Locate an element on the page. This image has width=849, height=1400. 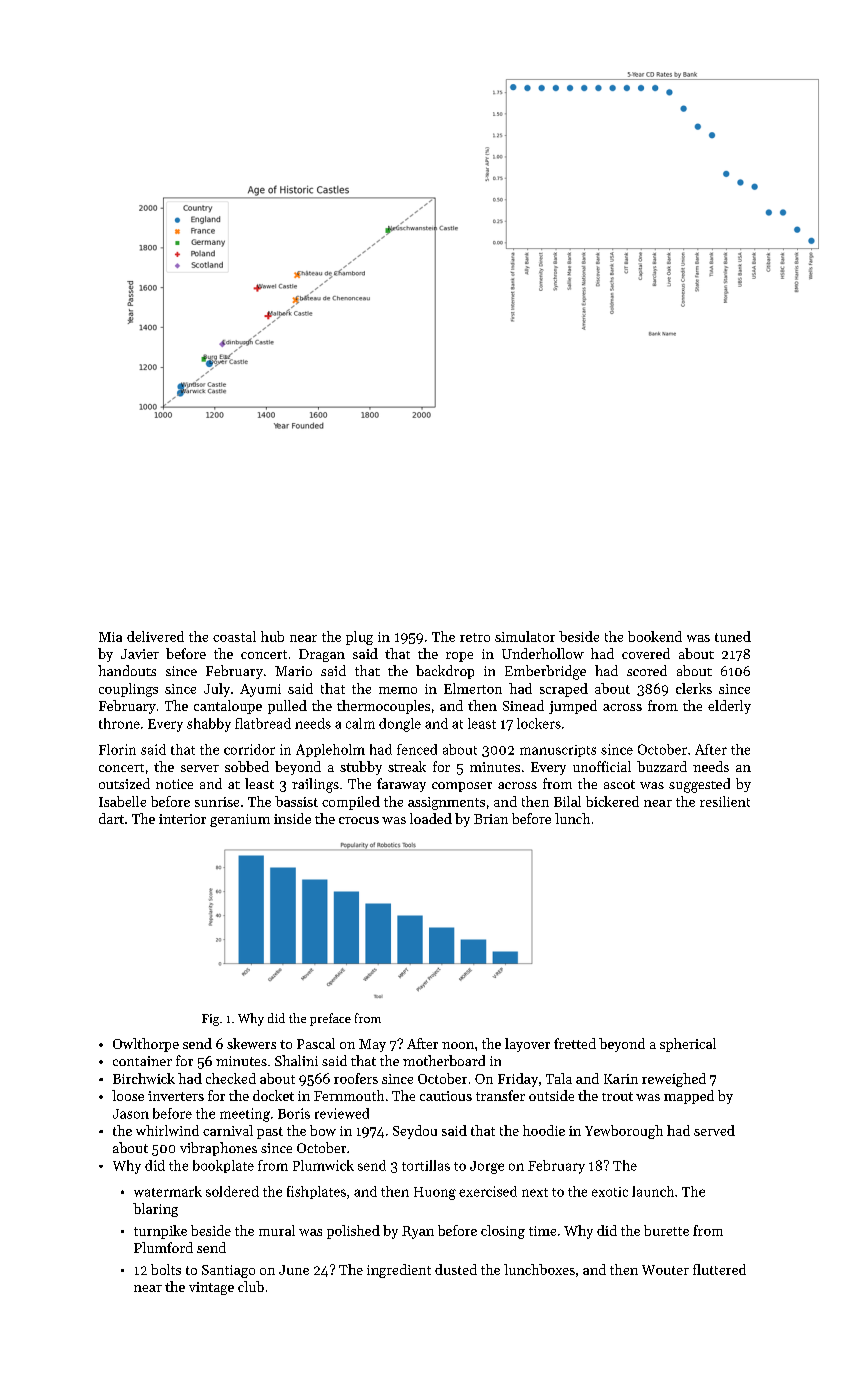
dart is located at coordinates (111, 818).
